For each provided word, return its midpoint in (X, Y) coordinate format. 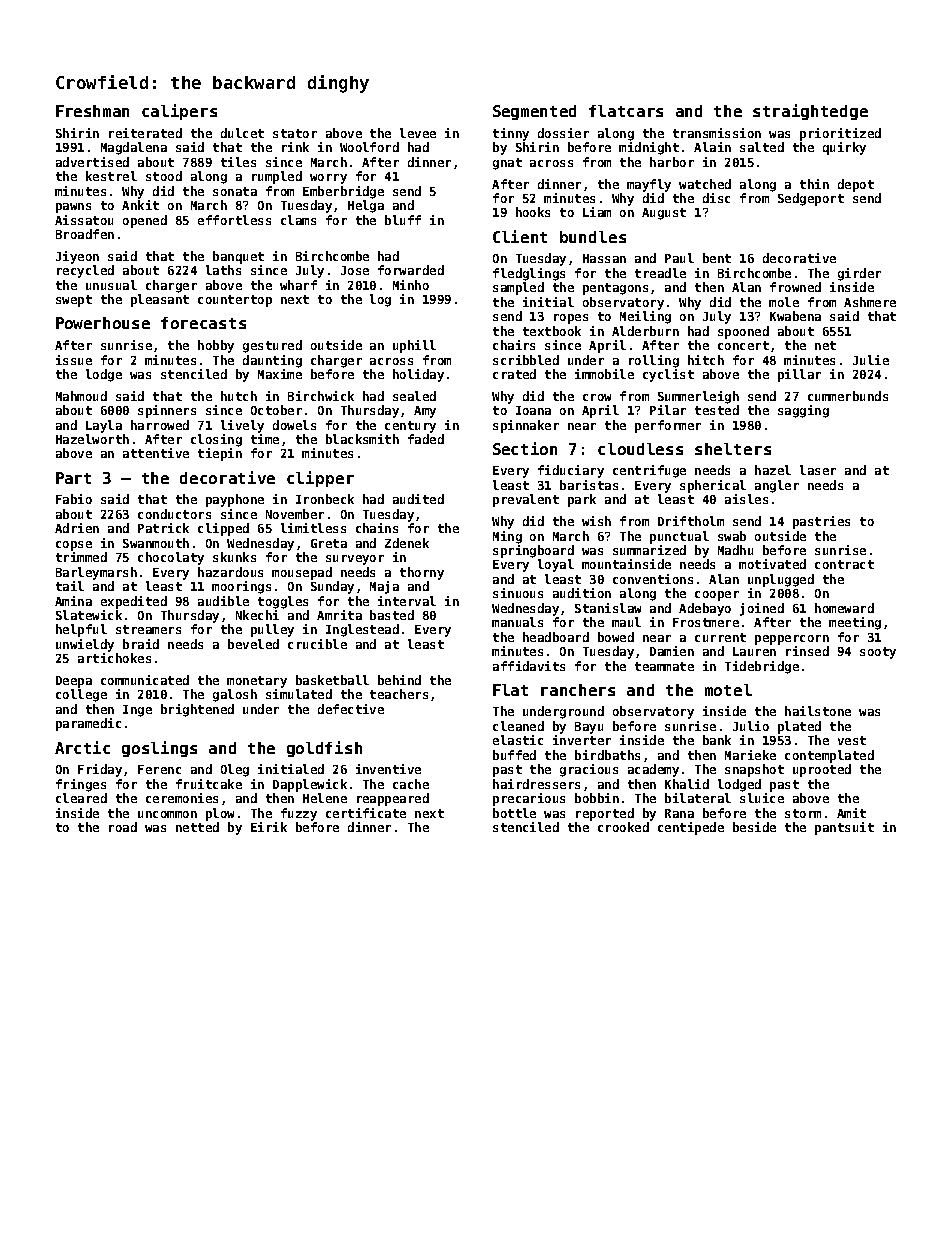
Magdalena (134, 148)
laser (818, 470)
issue (74, 360)
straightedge (810, 112)
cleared (81, 798)
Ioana (533, 410)
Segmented (534, 112)
